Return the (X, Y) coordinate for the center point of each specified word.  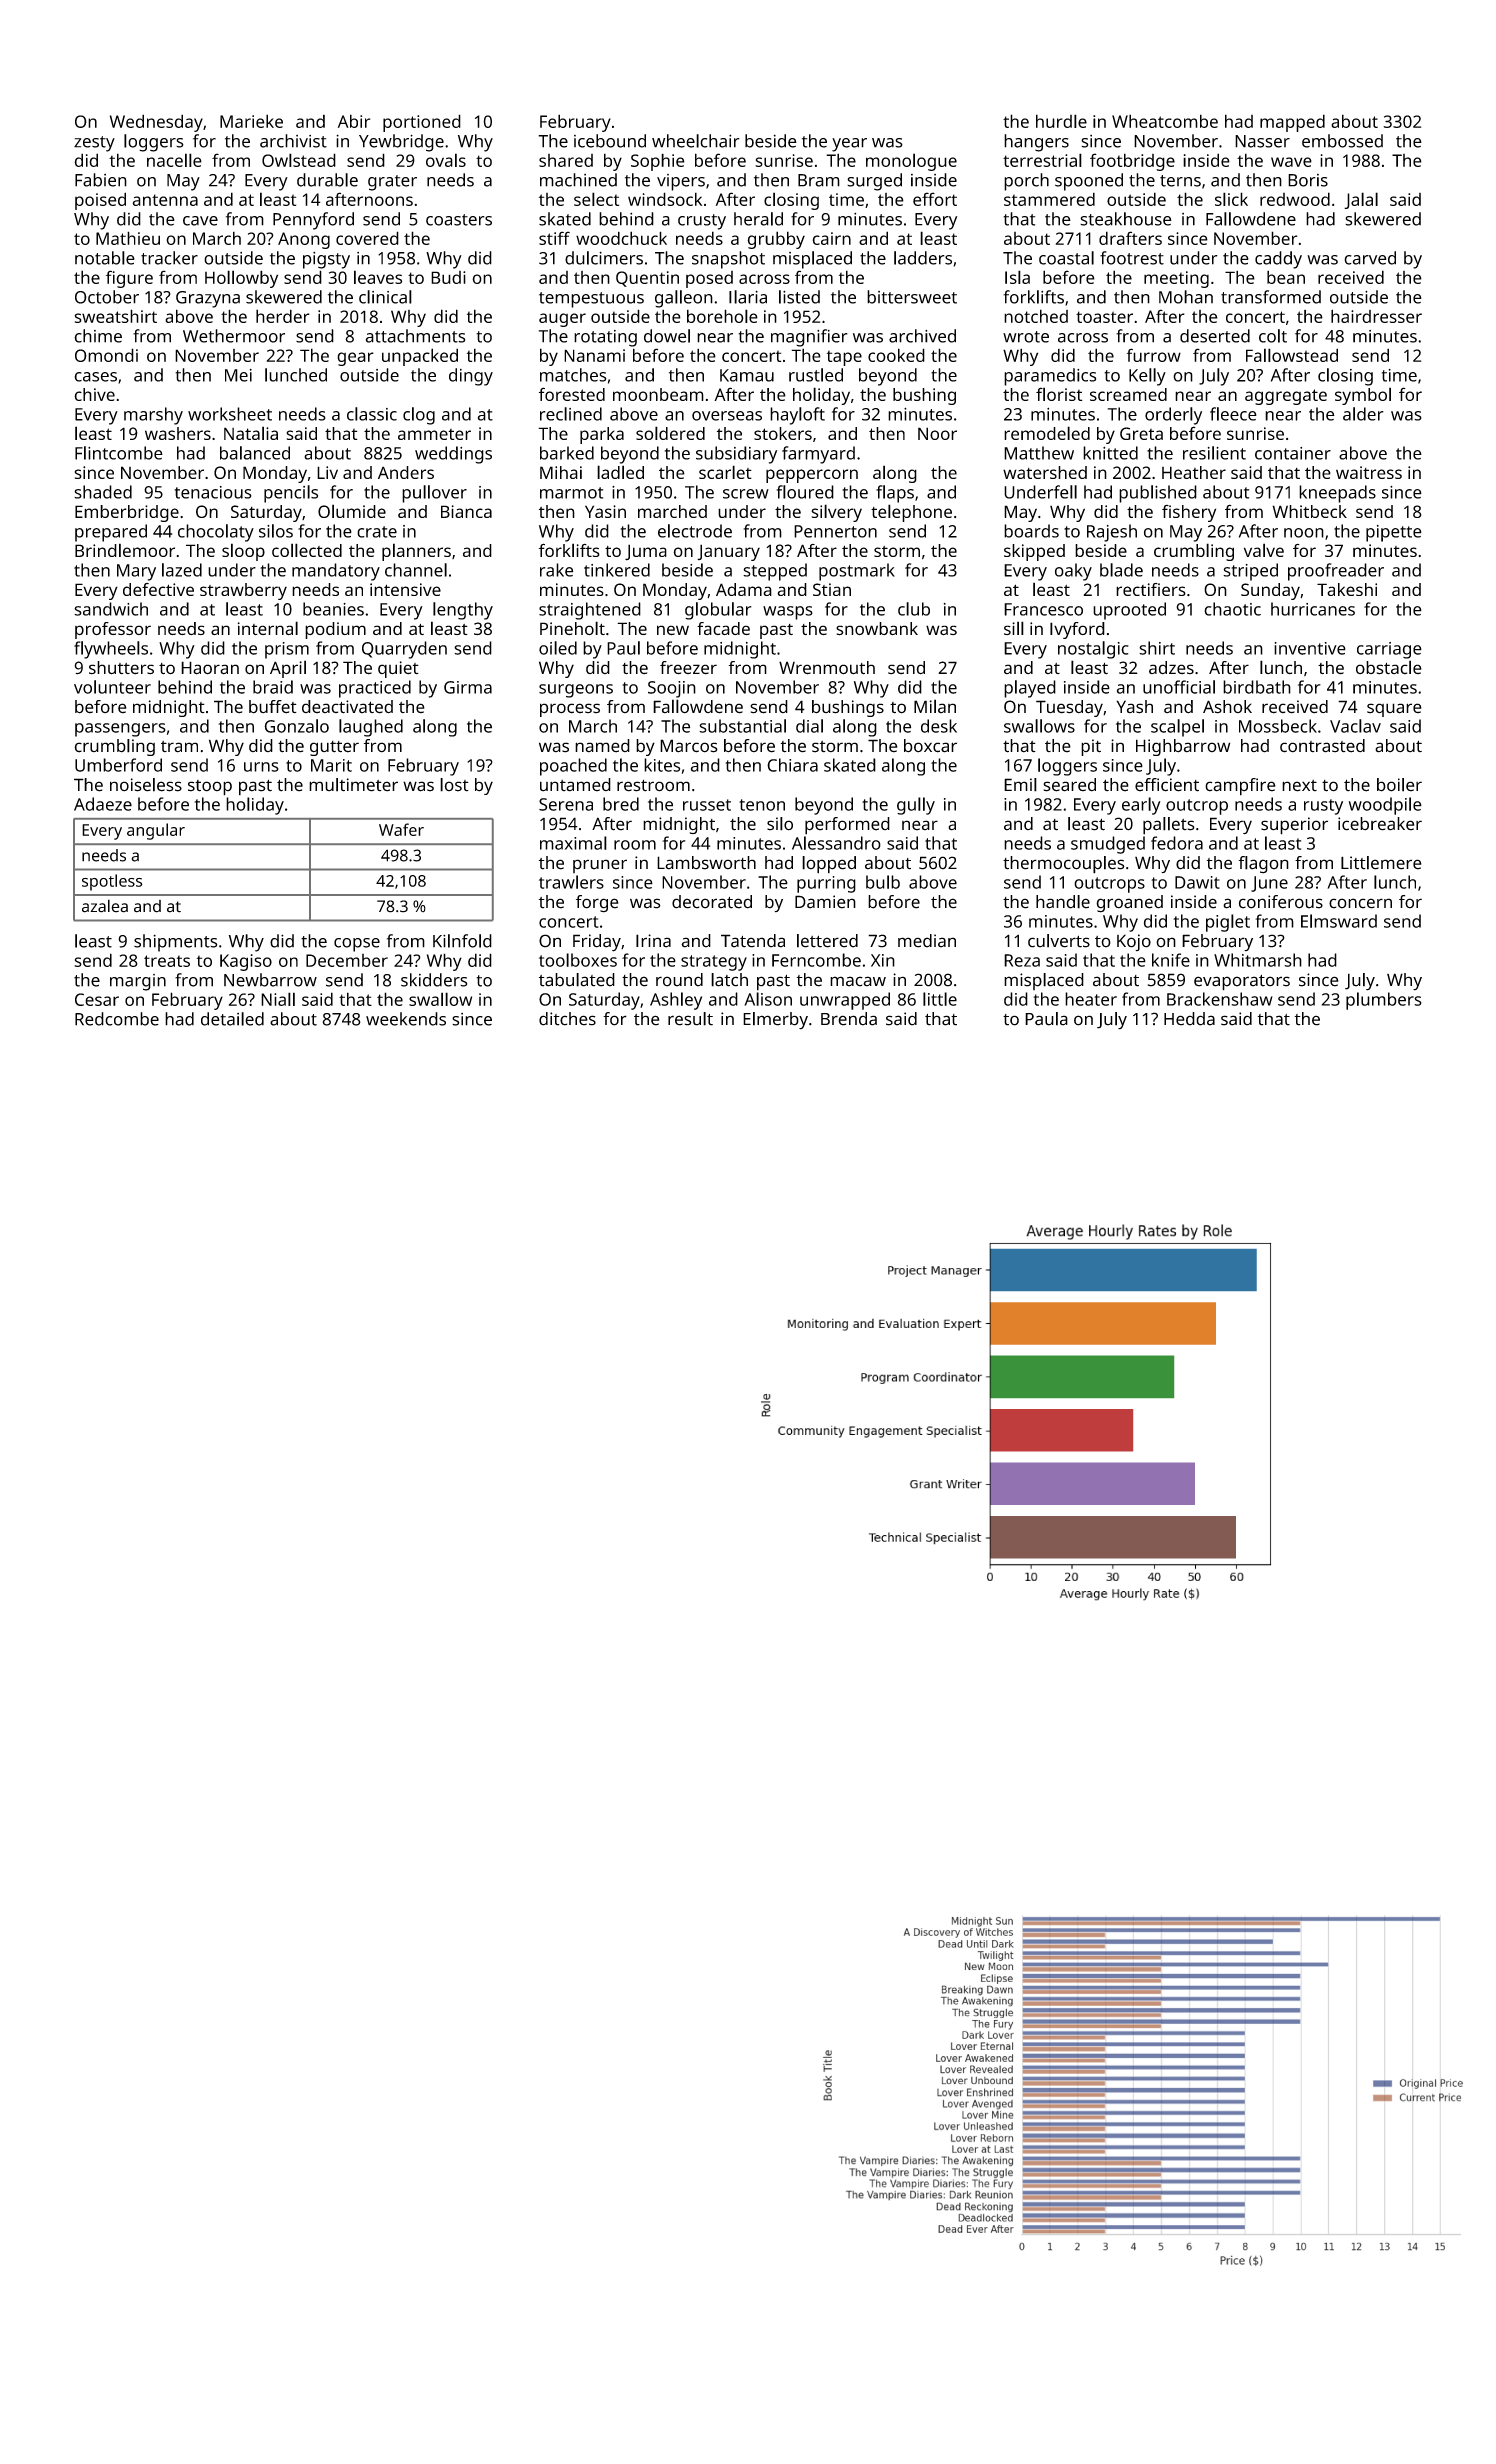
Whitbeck (1309, 511)
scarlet (725, 472)
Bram (819, 180)
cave (200, 221)
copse (357, 945)
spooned (1089, 182)
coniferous (1281, 902)
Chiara (792, 765)
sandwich (111, 609)
